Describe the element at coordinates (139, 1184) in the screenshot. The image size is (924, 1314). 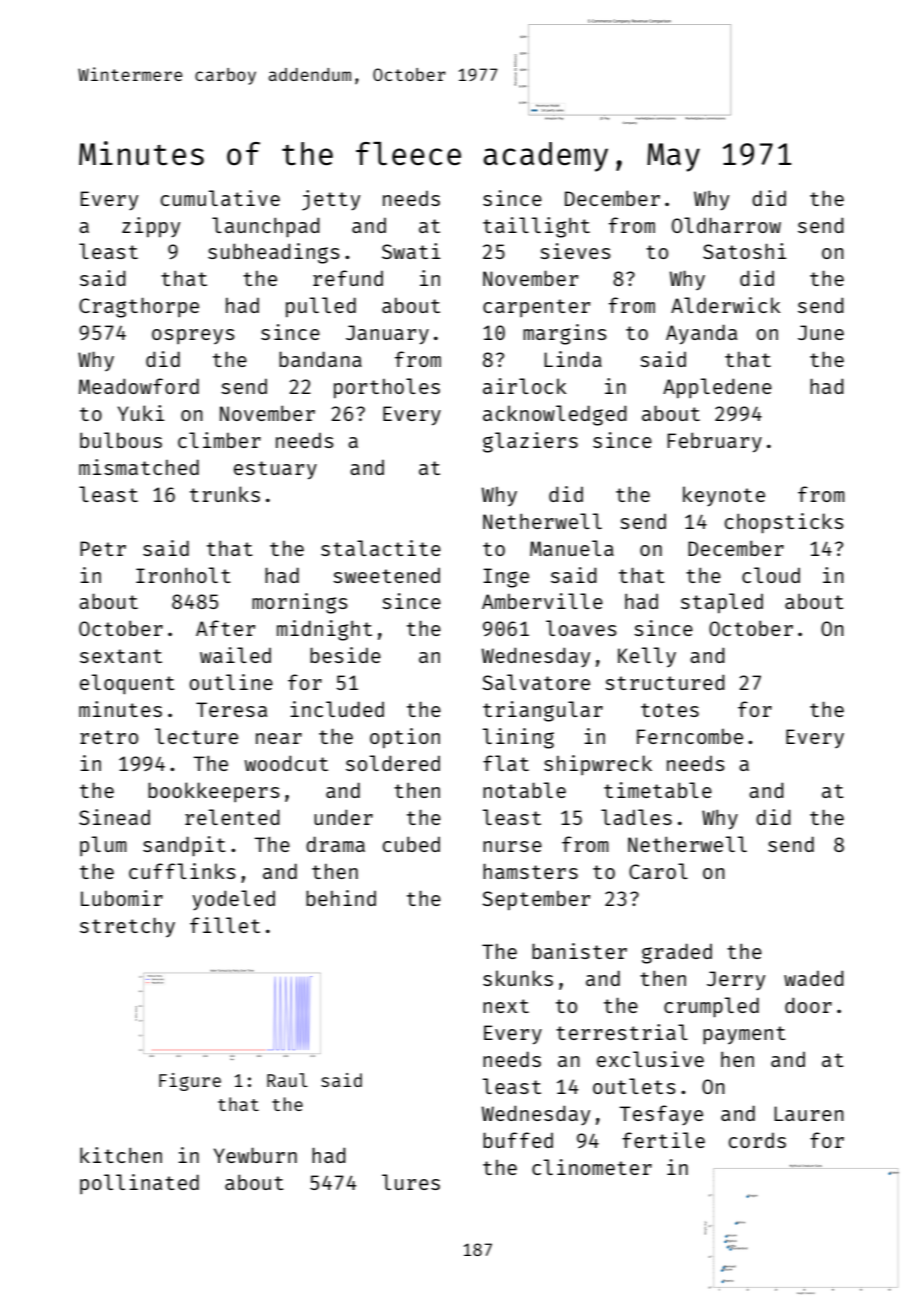
I see `pollinated` at that location.
